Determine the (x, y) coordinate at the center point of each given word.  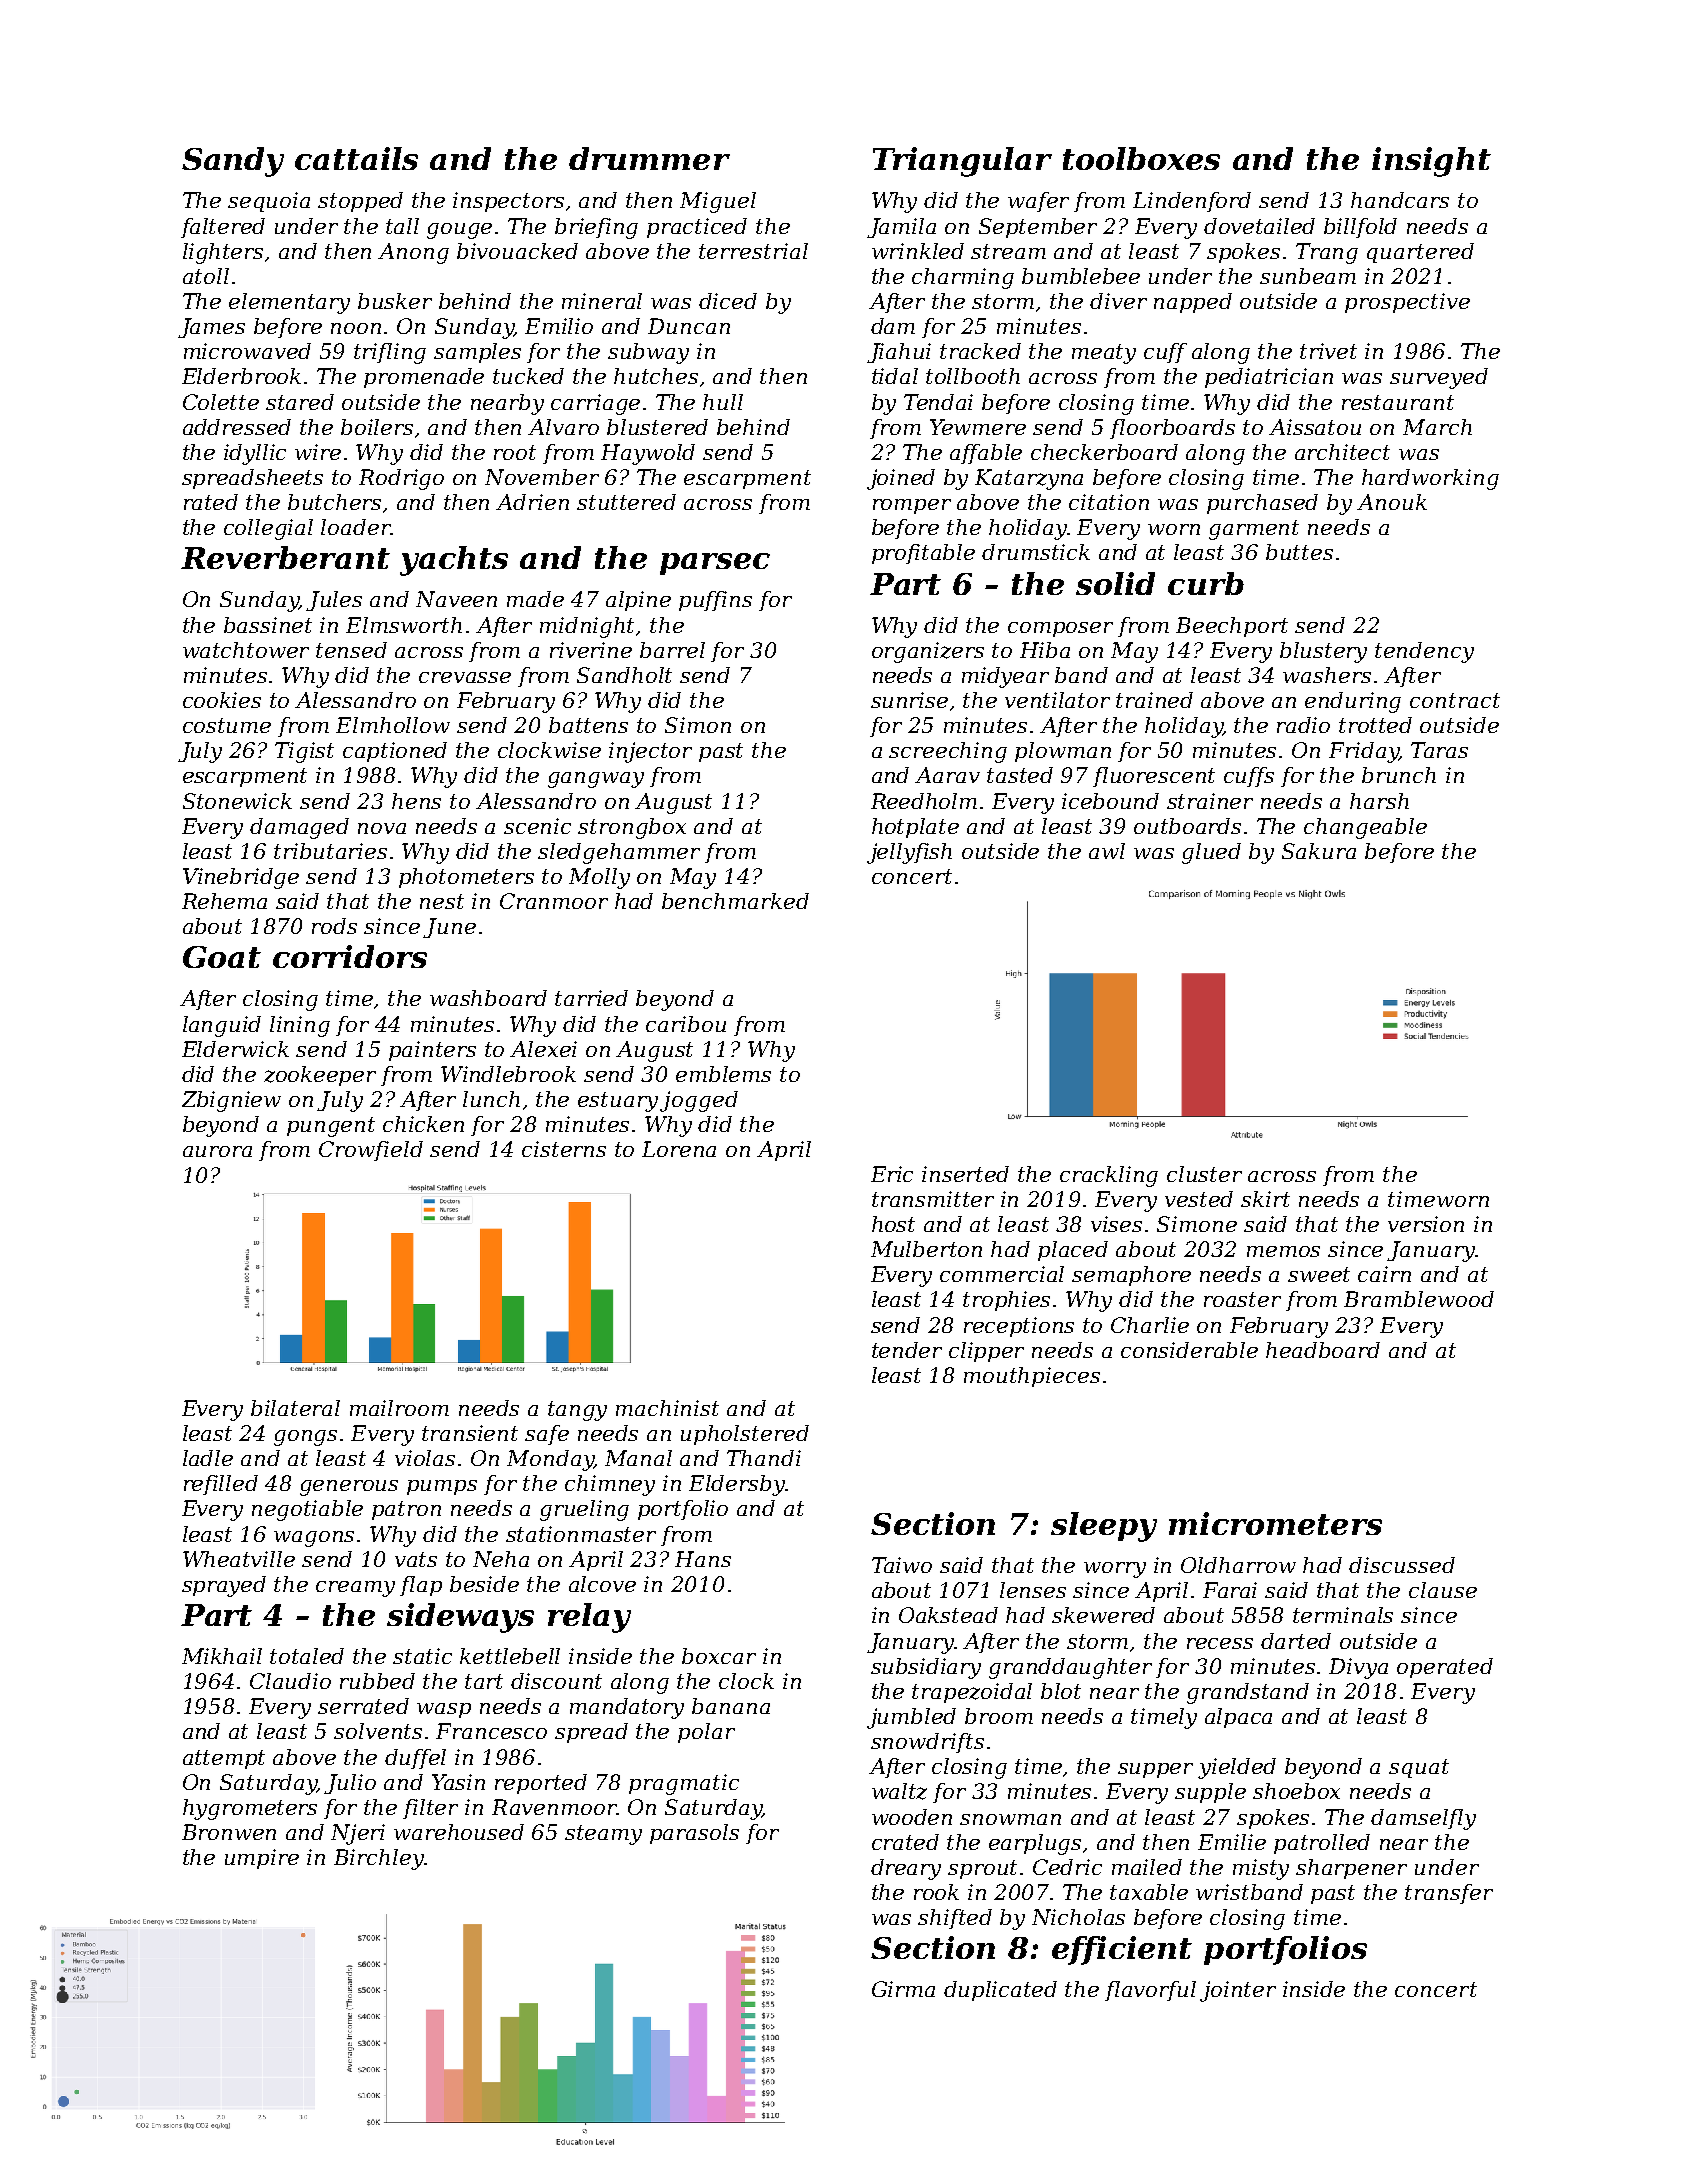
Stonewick (237, 801)
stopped (360, 202)
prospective (1407, 303)
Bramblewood (1419, 1299)
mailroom (399, 1408)
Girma (903, 1989)
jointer (1238, 1991)
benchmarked (735, 901)
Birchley (379, 1859)
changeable (1365, 828)
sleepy (1104, 1527)
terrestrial (753, 251)
